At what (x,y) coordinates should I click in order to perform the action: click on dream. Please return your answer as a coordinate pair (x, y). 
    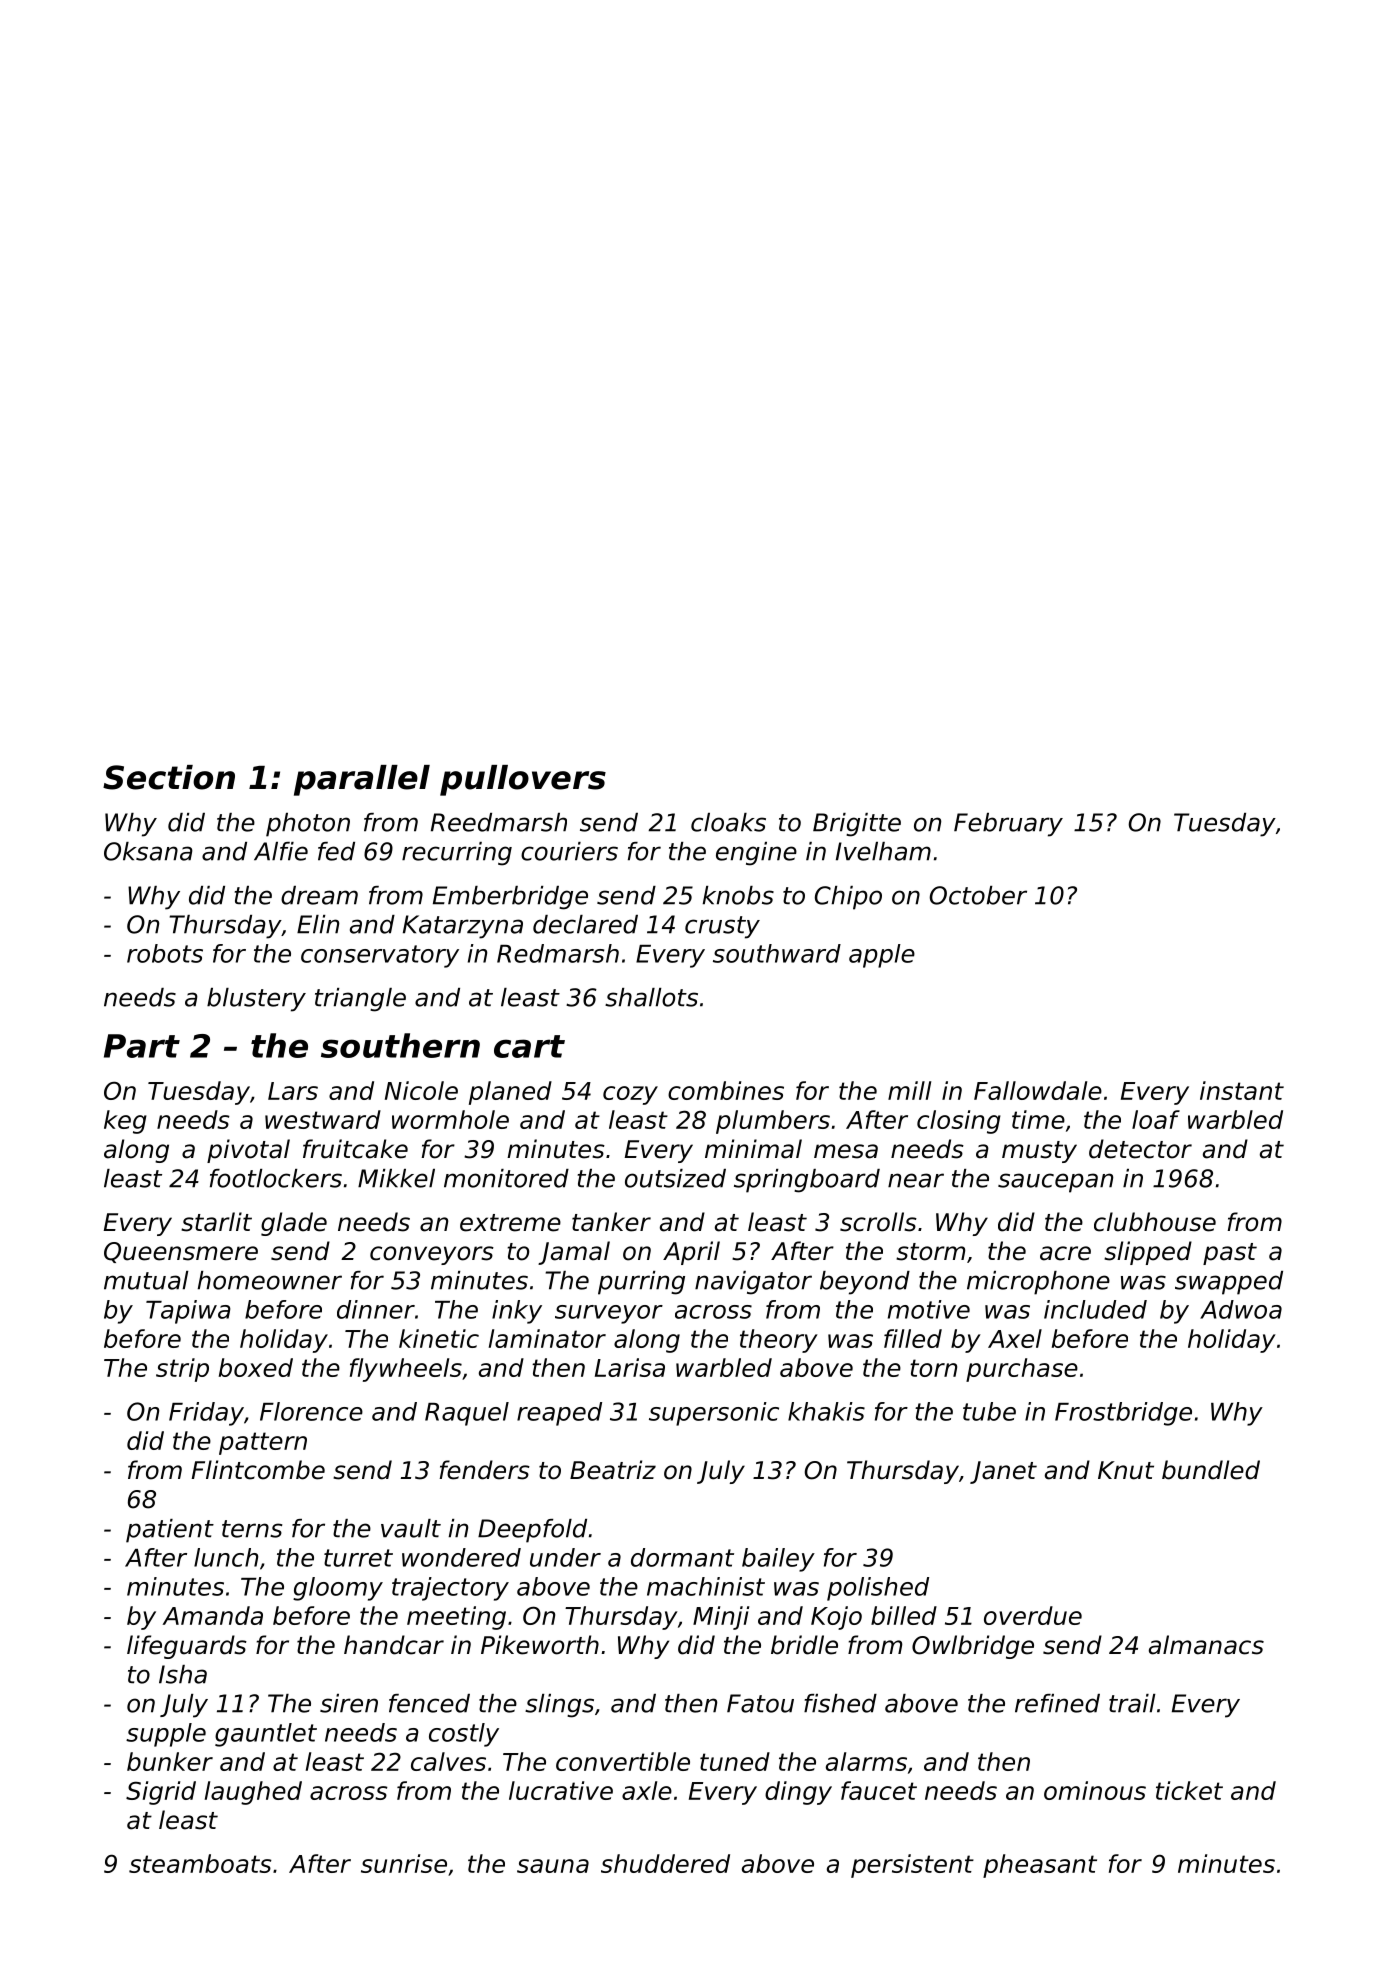
    Looking at the image, I should click on (319, 895).
